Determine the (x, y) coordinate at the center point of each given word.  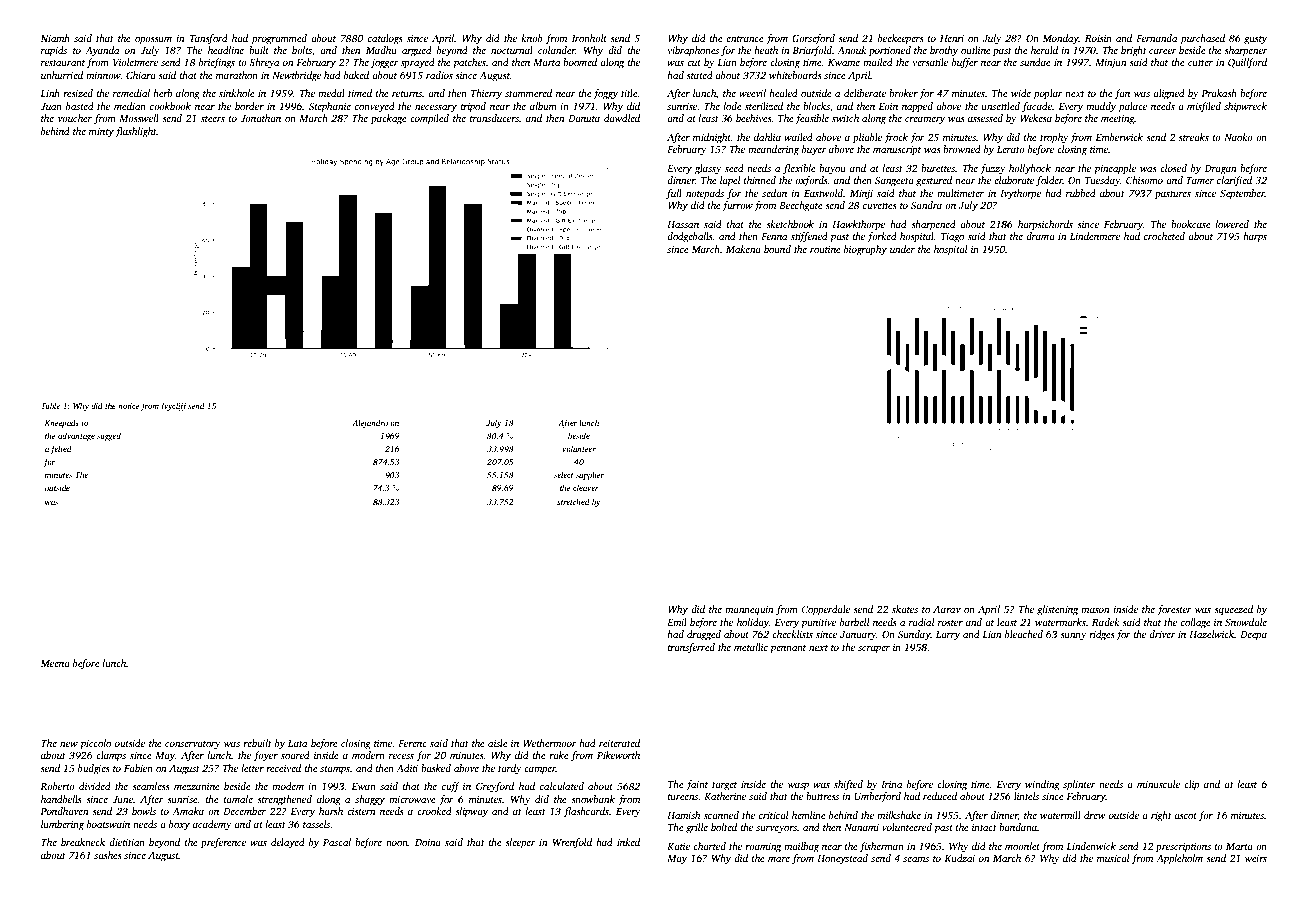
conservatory (193, 745)
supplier (590, 475)
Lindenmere (1095, 236)
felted (60, 449)
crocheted (1164, 236)
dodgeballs (689, 237)
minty (101, 133)
